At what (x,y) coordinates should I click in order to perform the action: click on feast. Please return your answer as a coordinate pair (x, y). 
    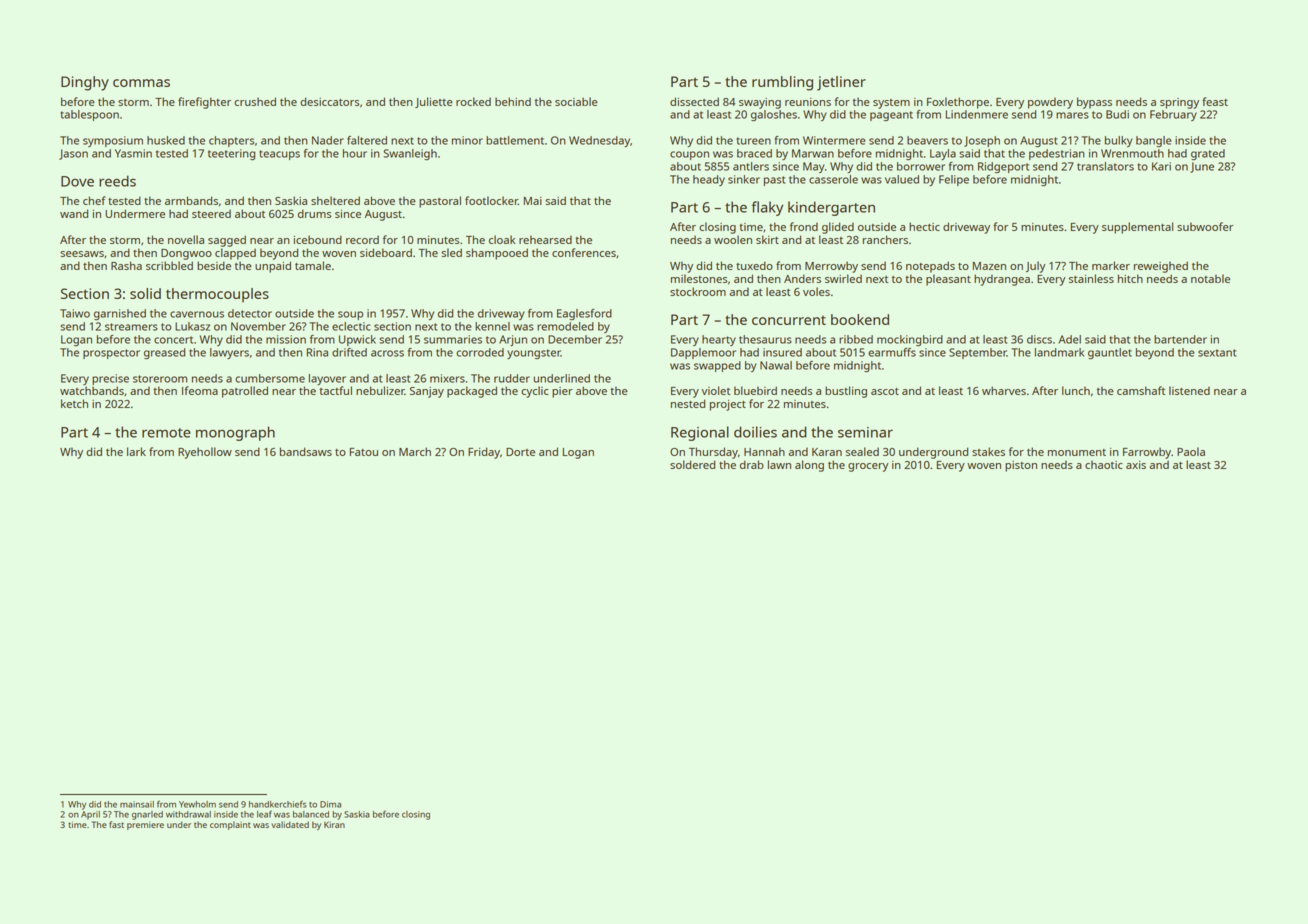
    Looking at the image, I should click on (1215, 101).
